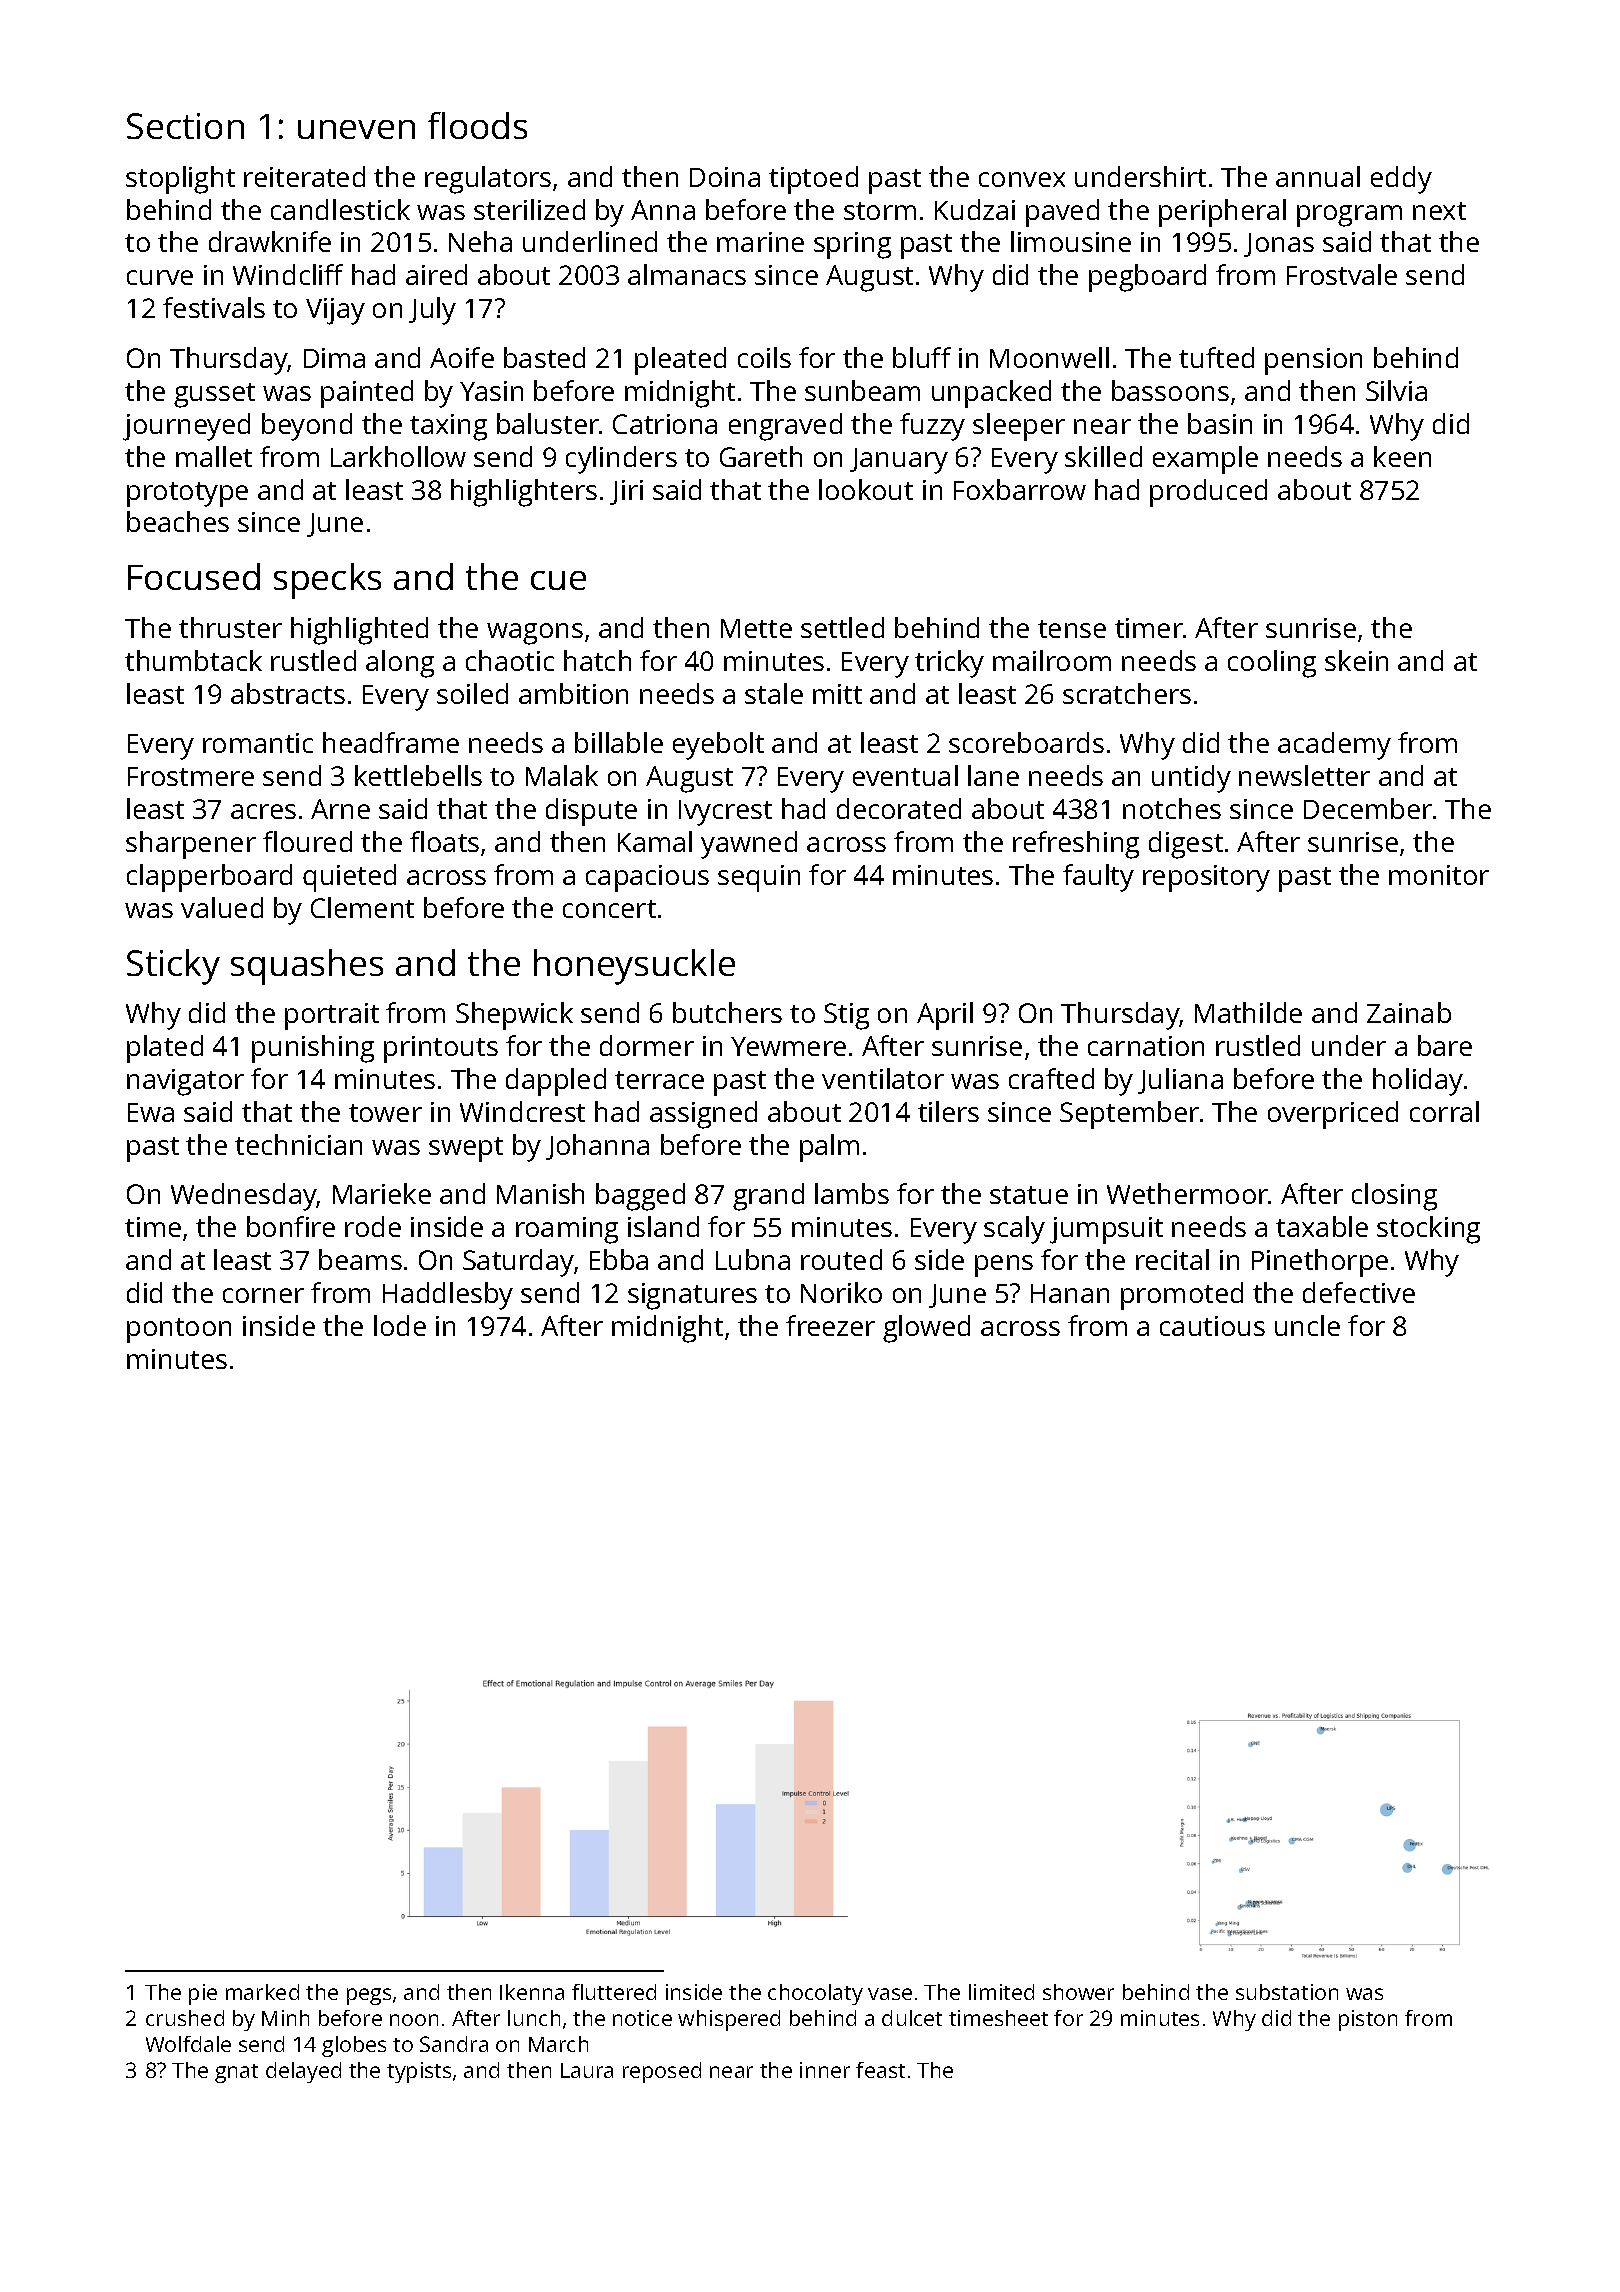  I want to click on Doina, so click(725, 177).
